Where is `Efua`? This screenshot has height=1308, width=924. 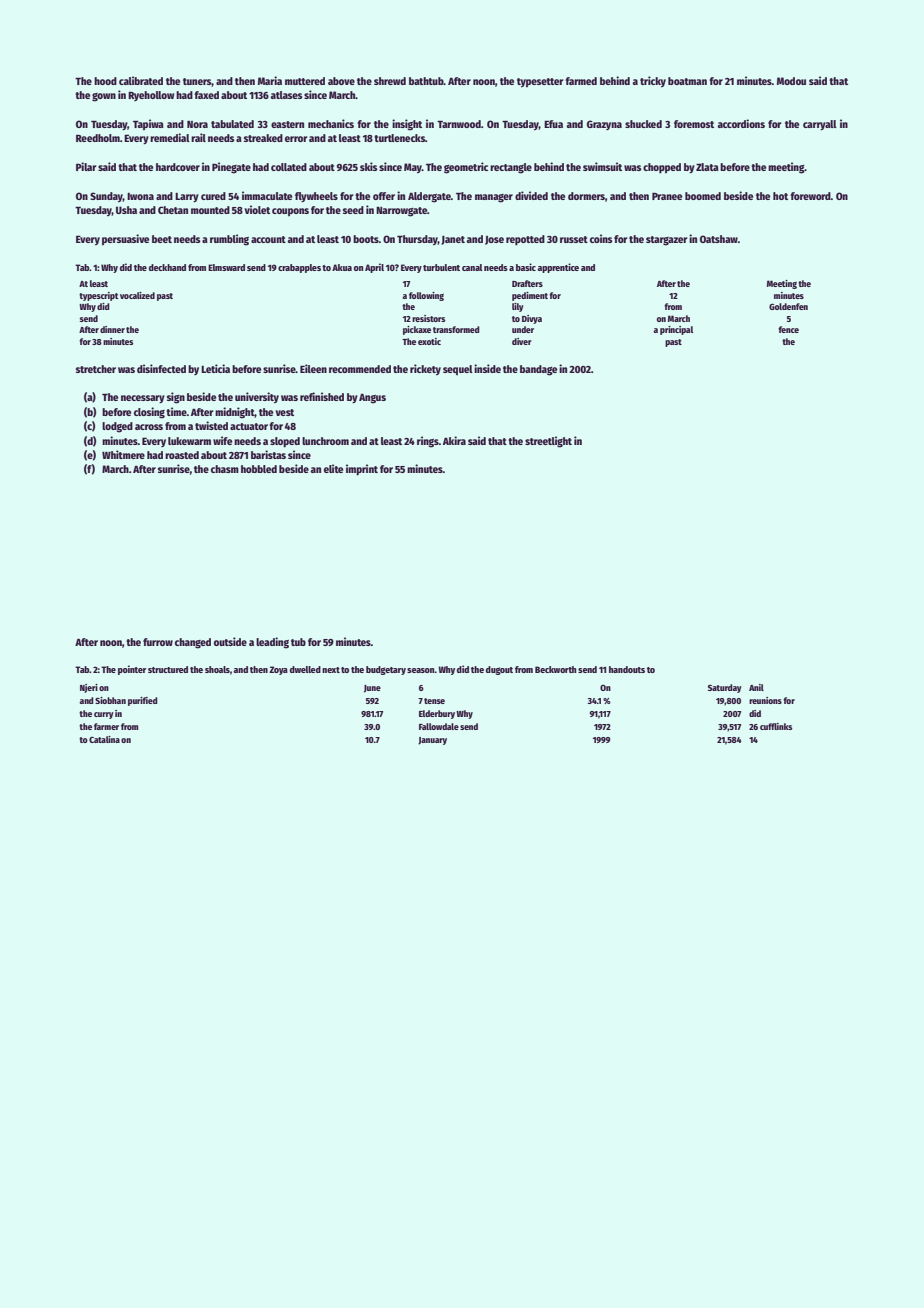 Efua is located at coordinates (553, 124).
